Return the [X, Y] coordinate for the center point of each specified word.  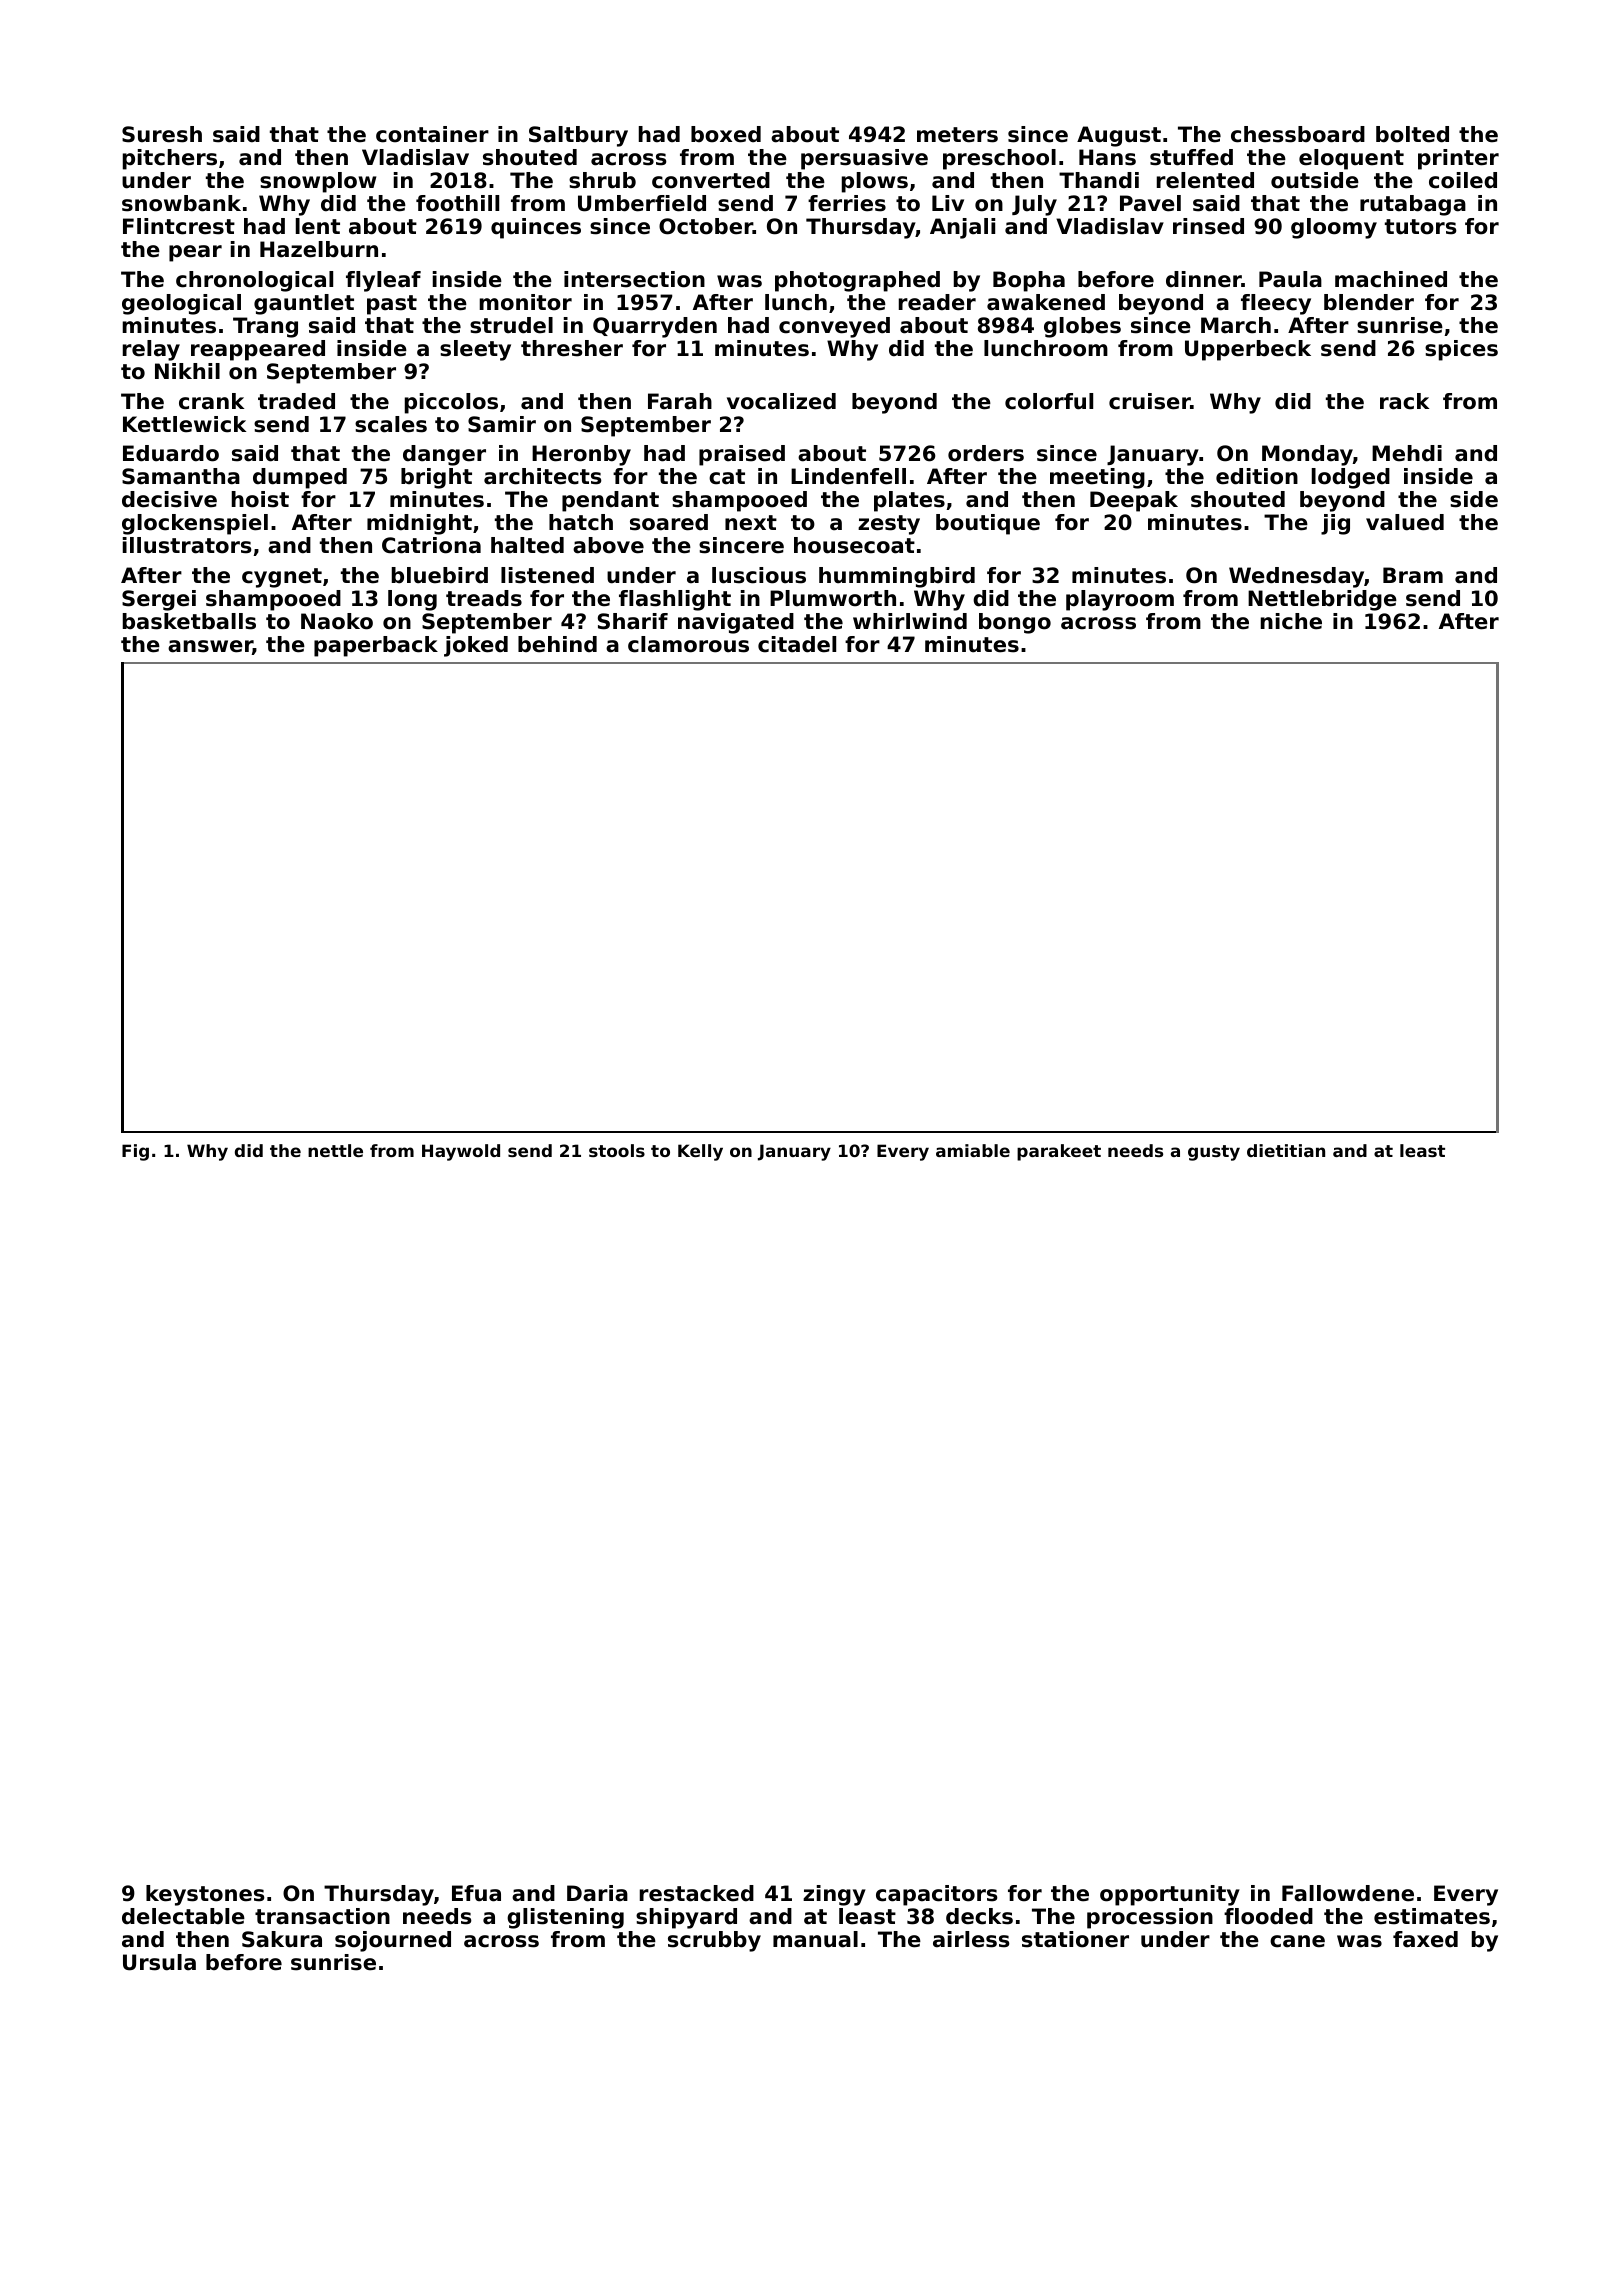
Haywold [461, 1152]
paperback [376, 646]
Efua [476, 1893]
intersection [634, 279]
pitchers [170, 159]
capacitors [937, 1895]
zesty [889, 525]
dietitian [1286, 1150]
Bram [1413, 575]
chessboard [1298, 134]
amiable [973, 1150]
